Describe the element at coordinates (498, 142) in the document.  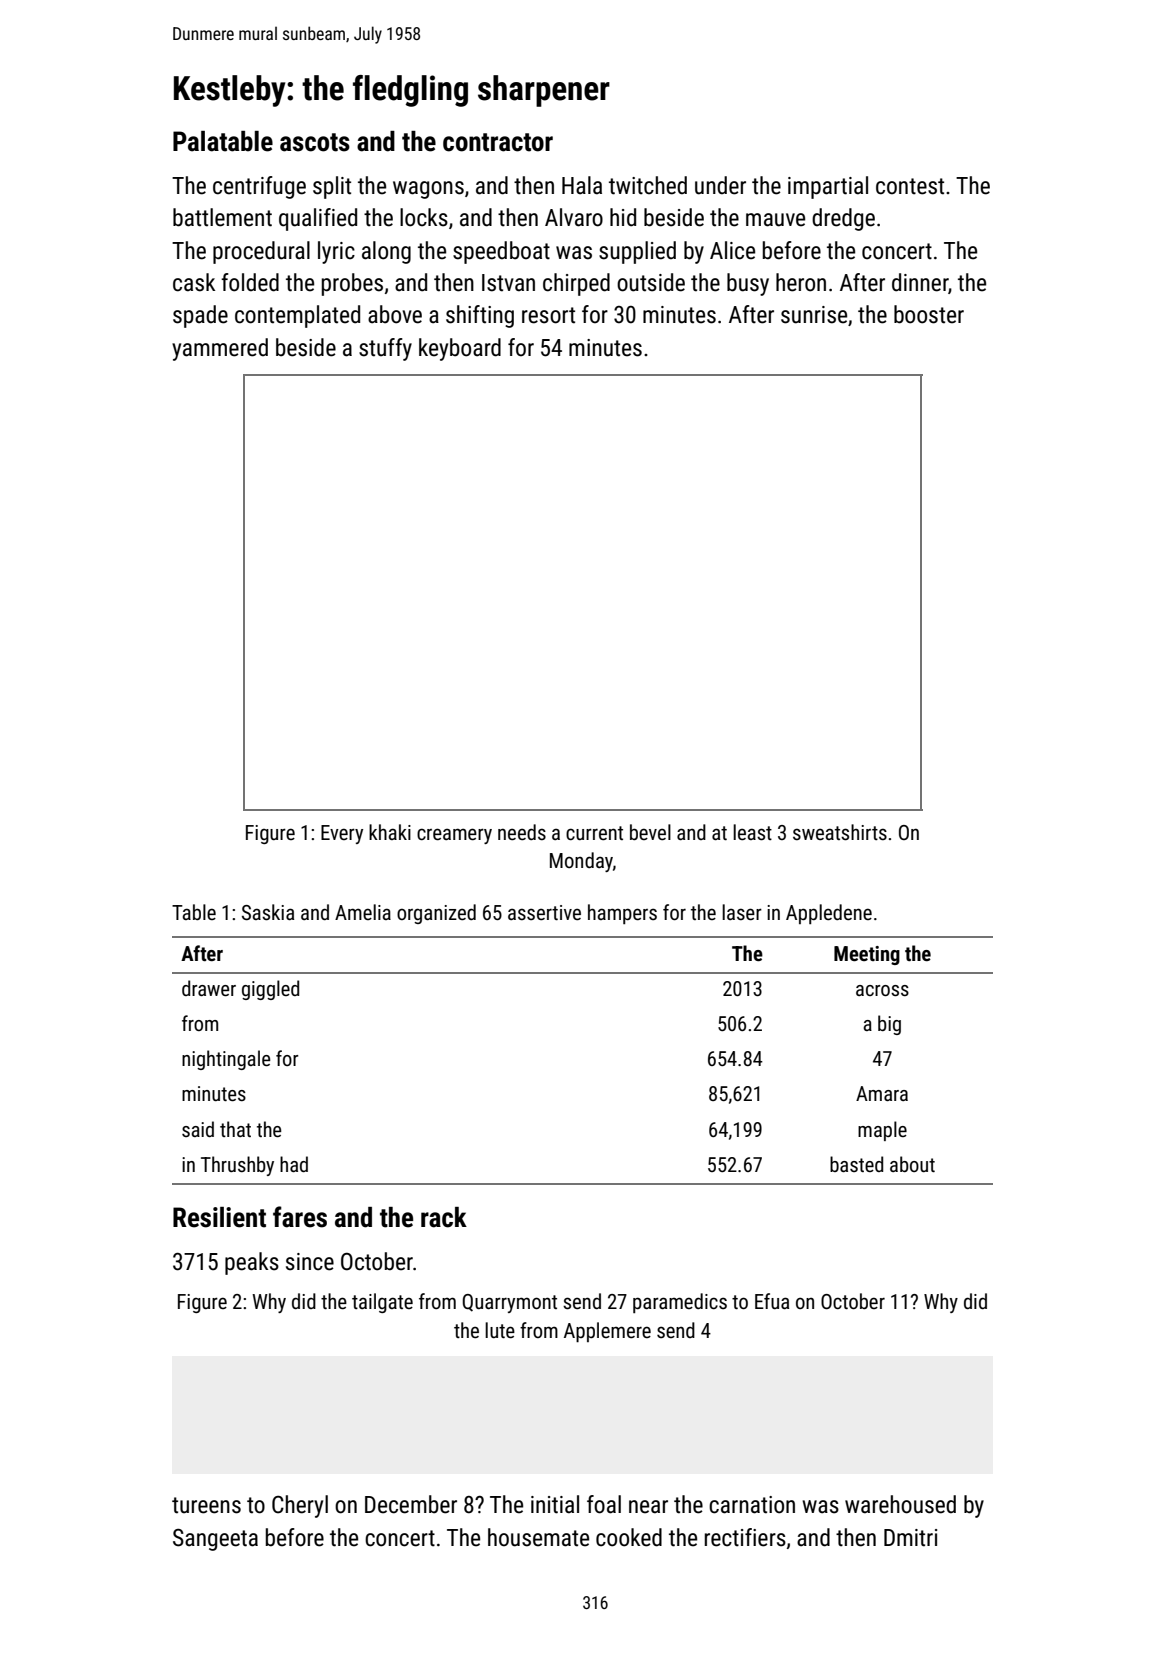
I see `contractor` at that location.
